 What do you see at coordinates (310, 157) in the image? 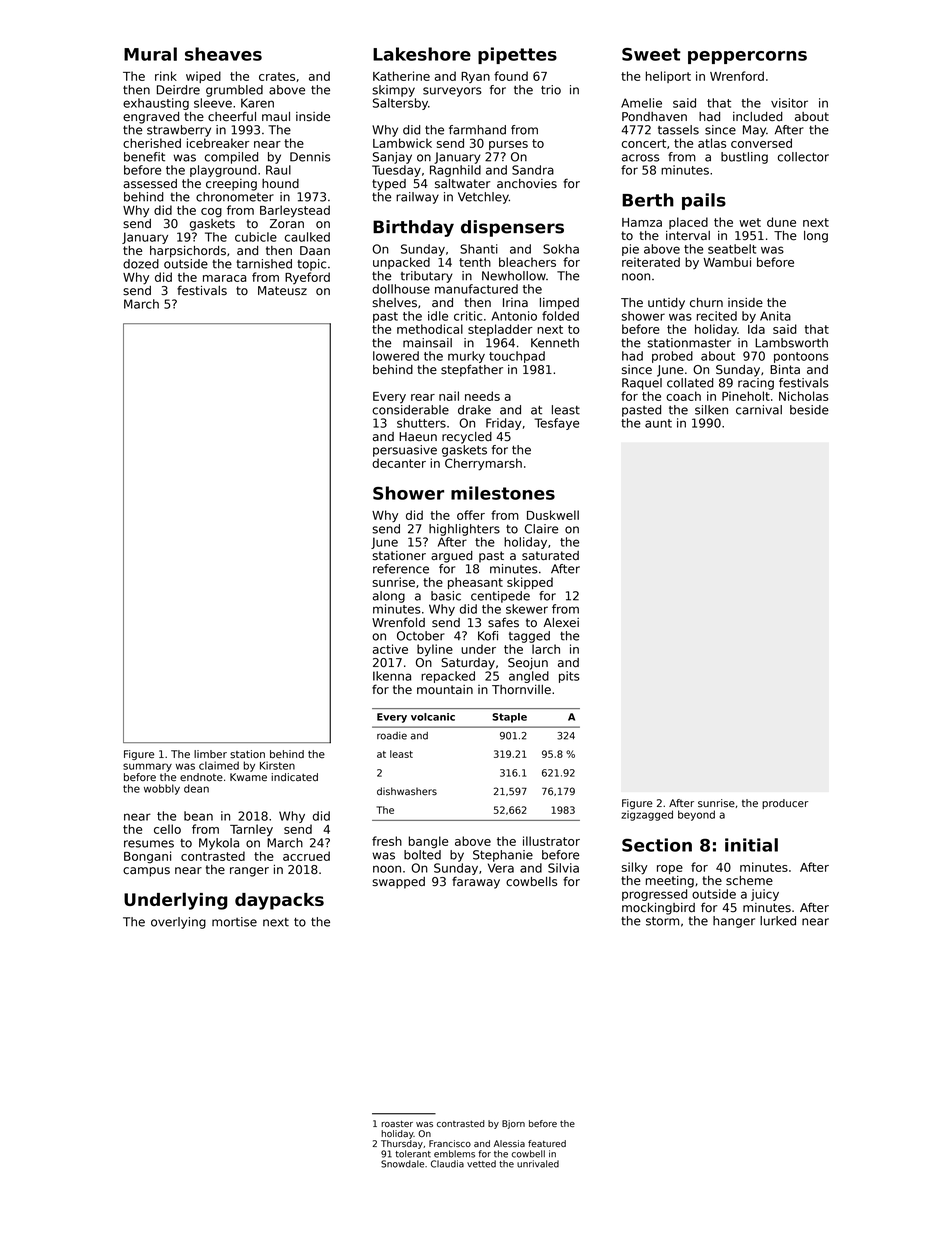
I see `Dennis` at bounding box center [310, 157].
